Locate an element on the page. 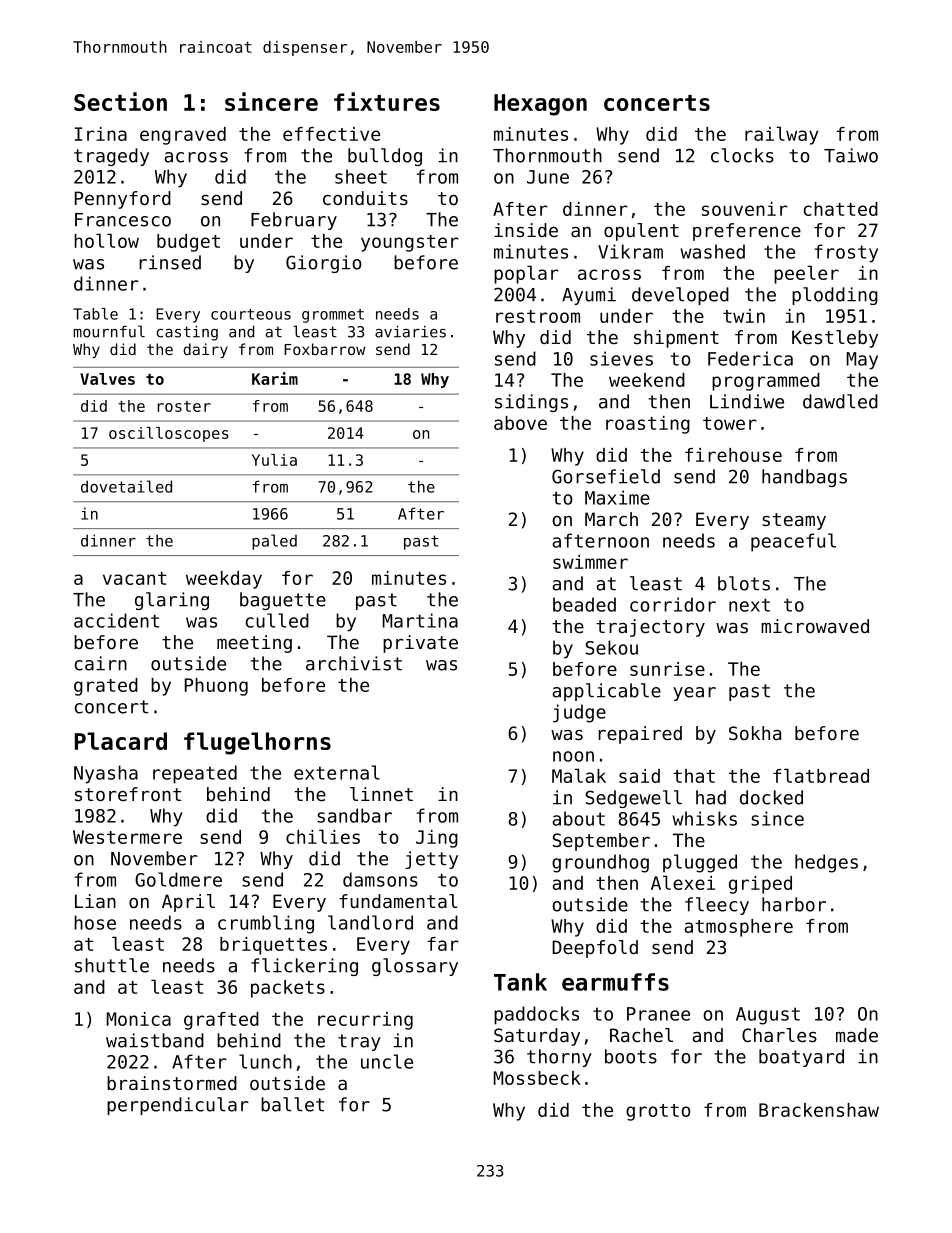 The height and width of the document is (1233, 952). Nyasha is located at coordinates (106, 774).
